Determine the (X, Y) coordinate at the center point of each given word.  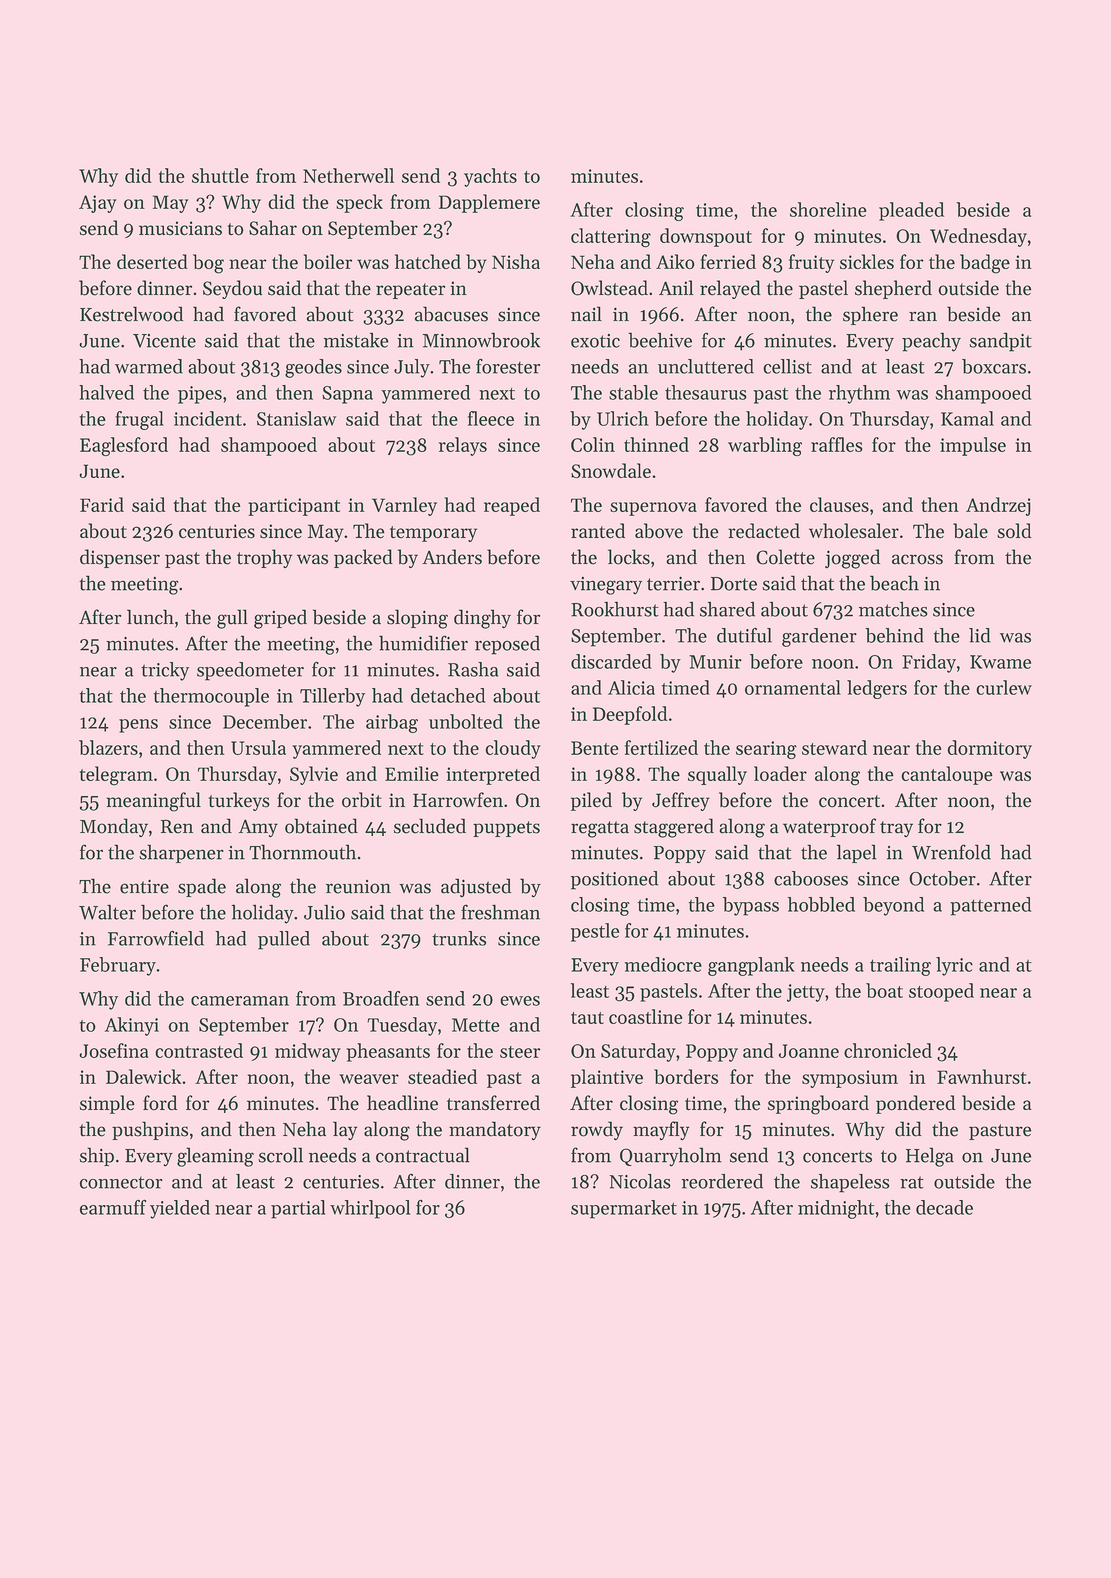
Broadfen (381, 998)
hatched (428, 261)
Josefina (114, 1050)
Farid (102, 504)
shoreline (828, 209)
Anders (452, 557)
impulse (973, 446)
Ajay (97, 204)
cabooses (811, 878)
